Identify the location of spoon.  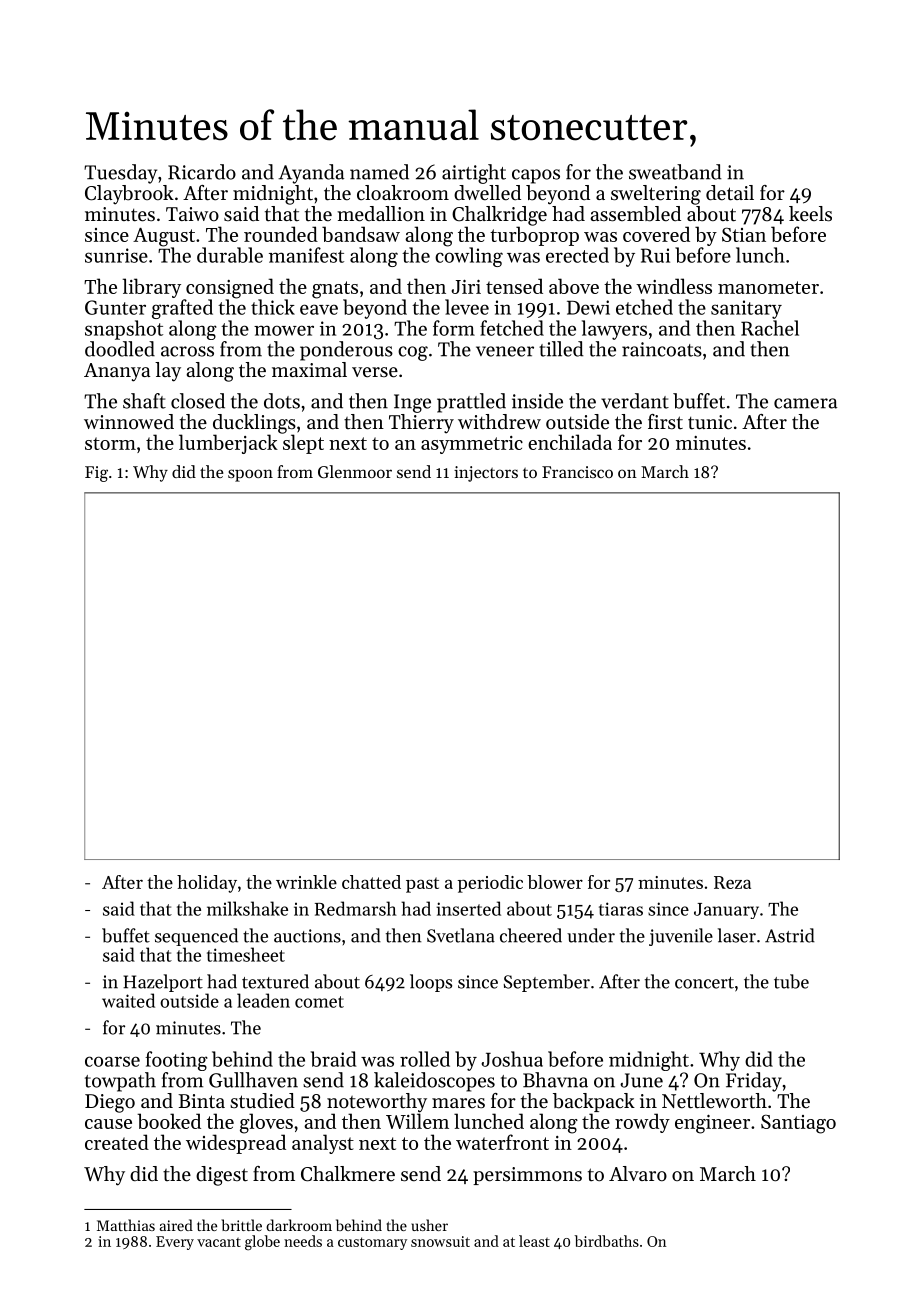
(250, 475).
